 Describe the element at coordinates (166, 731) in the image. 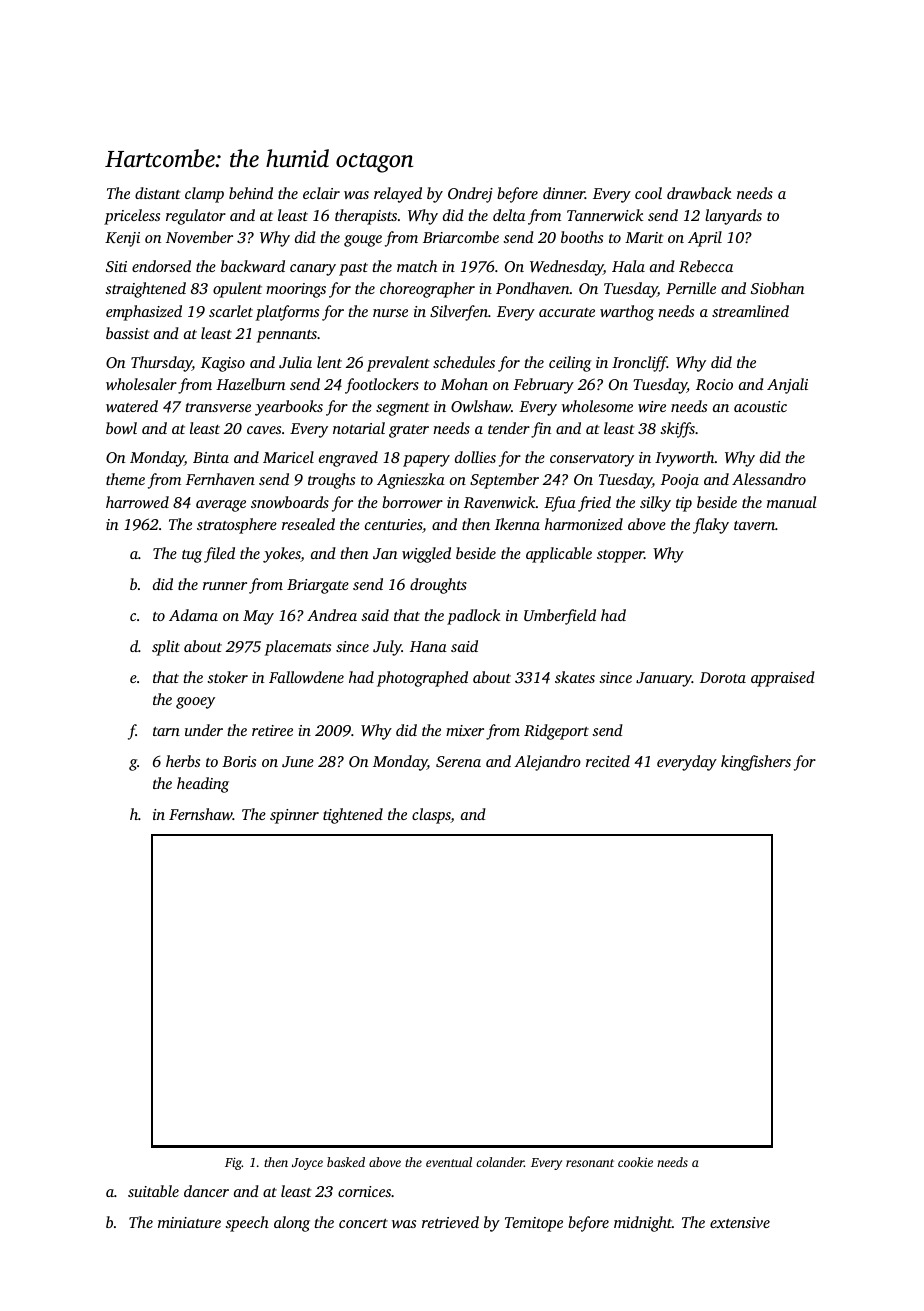

I see `tarn` at that location.
